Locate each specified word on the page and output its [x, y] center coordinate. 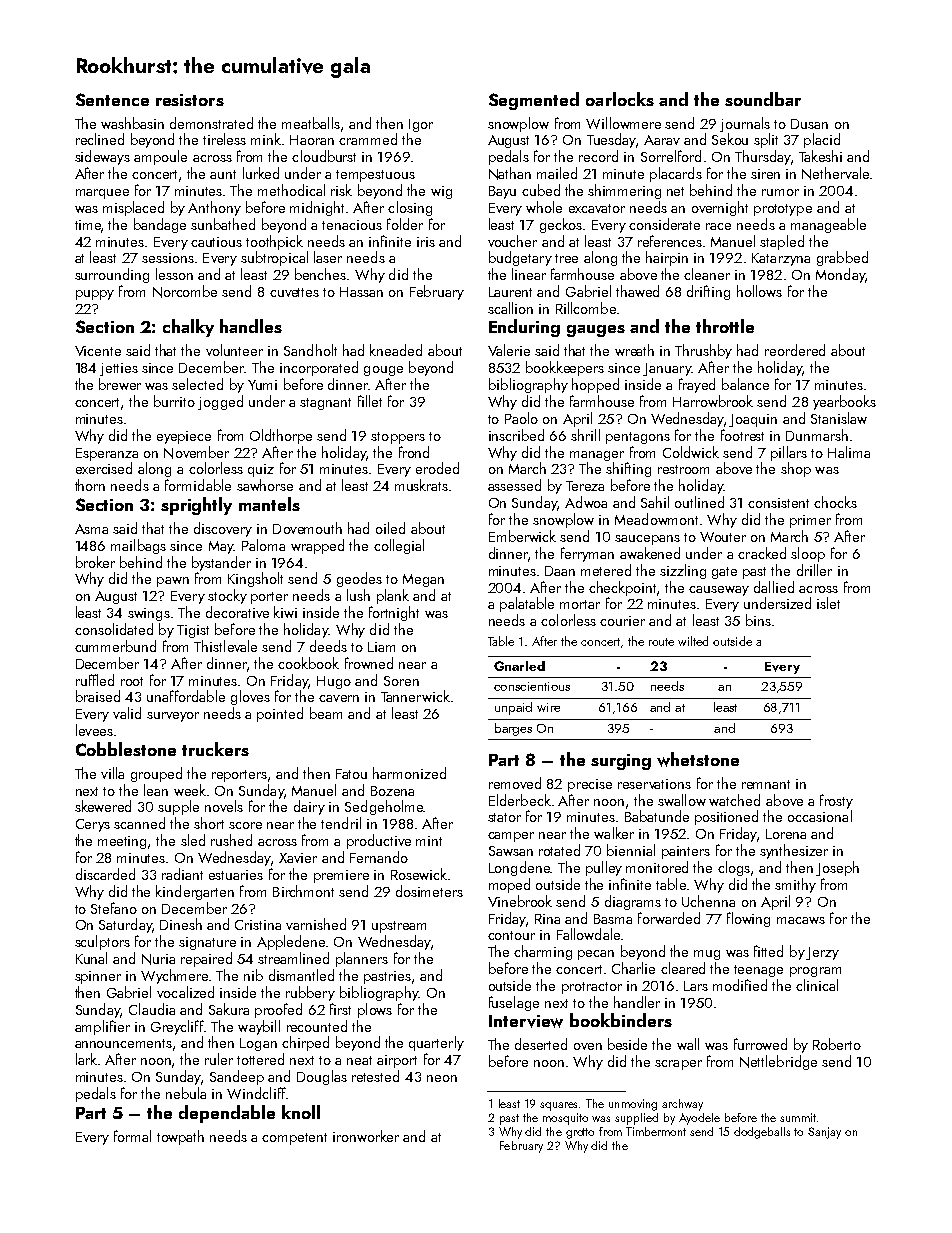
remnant [766, 784]
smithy [795, 885]
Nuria [158, 959]
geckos [561, 225]
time [88, 225]
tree [566, 258]
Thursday [763, 157]
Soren [401, 681]
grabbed [842, 258]
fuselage [514, 1003]
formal [132, 1136]
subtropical [274, 258]
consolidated [114, 629]
